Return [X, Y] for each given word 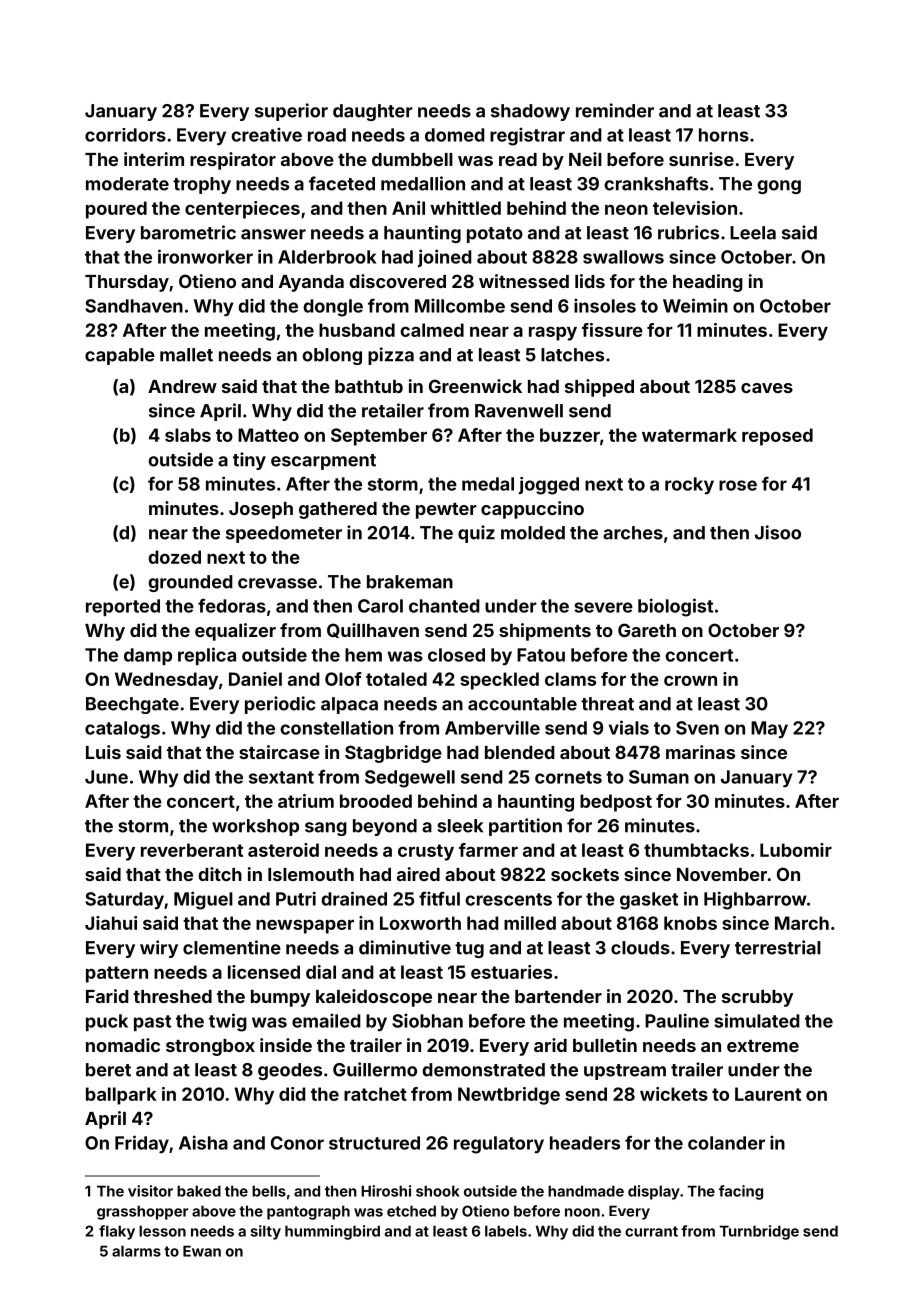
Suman [659, 777]
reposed [777, 437]
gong [779, 187]
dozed [174, 557]
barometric [188, 232]
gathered [338, 510]
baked [199, 1191]
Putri [296, 898]
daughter [373, 112]
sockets [585, 874]
